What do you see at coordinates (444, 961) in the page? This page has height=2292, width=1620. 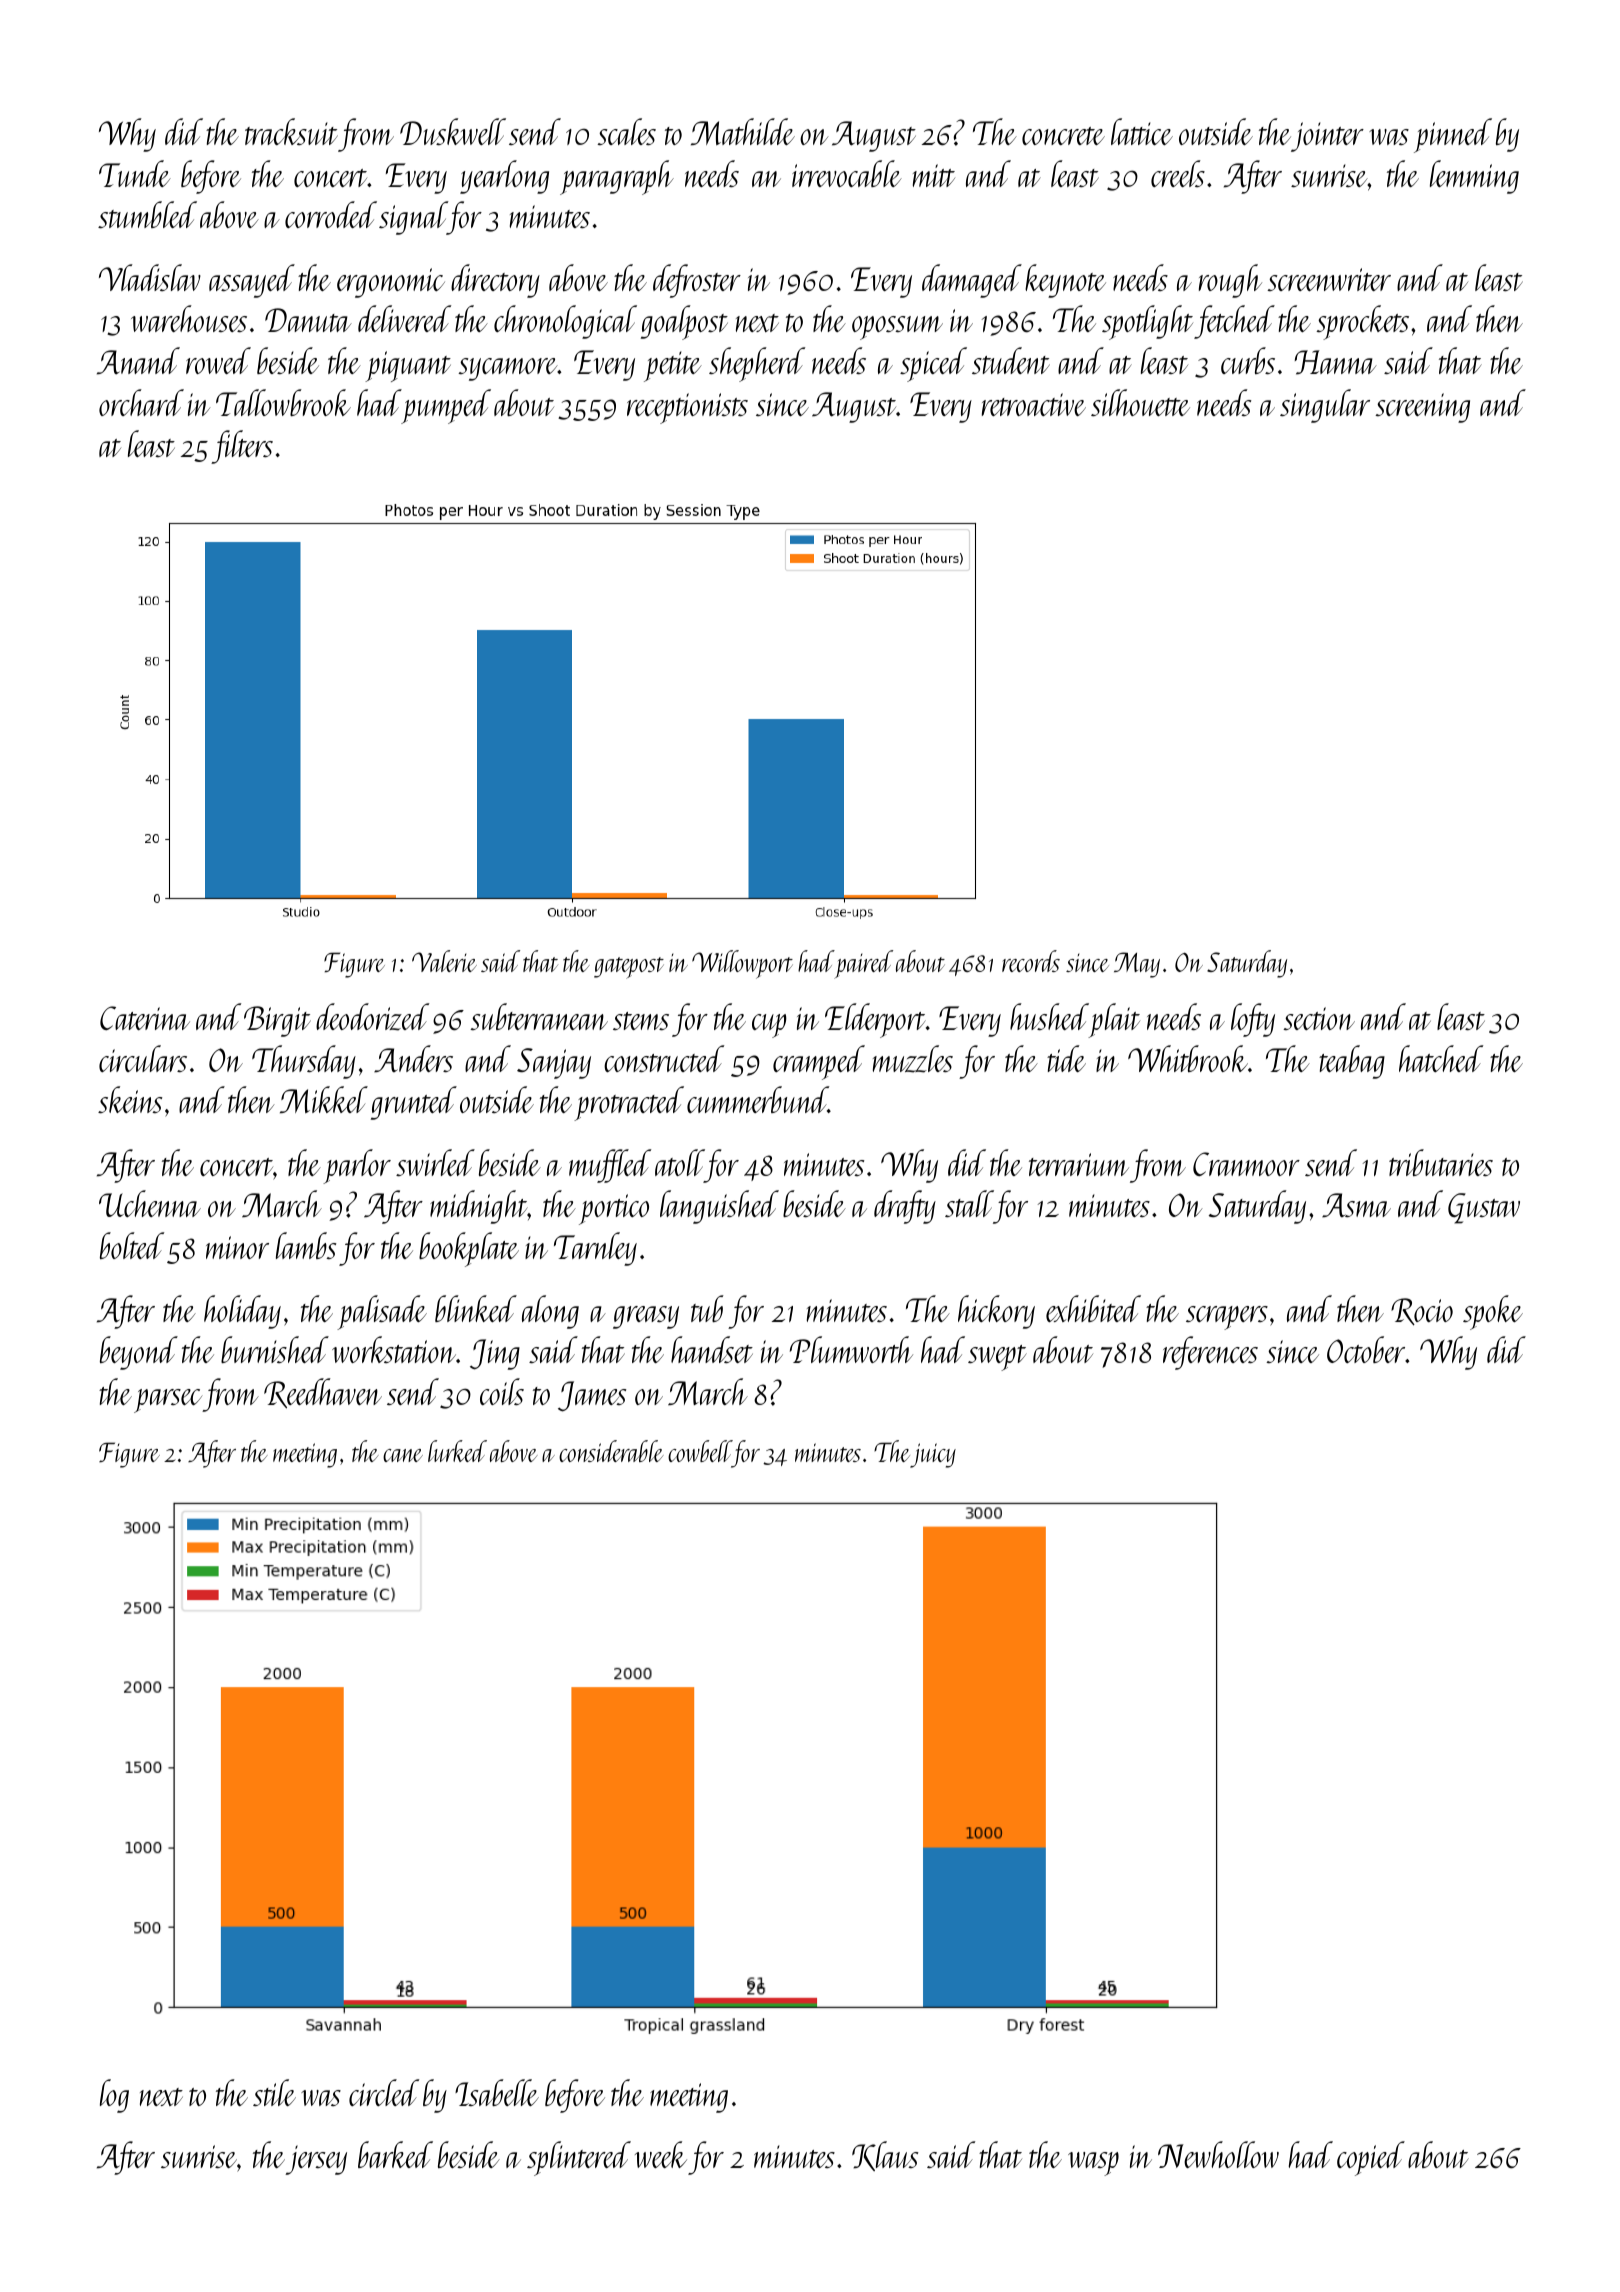 I see `Valerie` at bounding box center [444, 961].
